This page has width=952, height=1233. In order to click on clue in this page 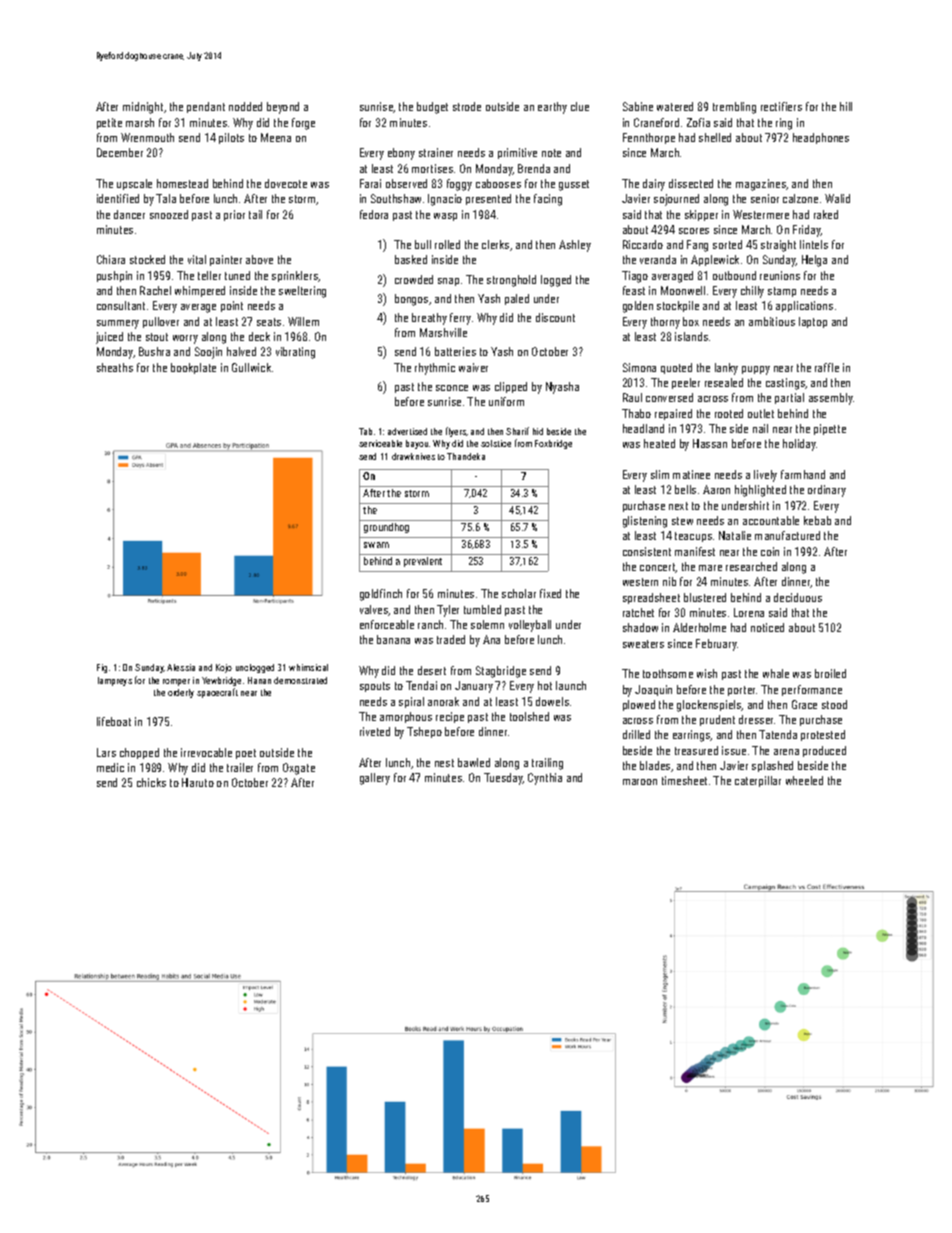, I will do `click(580, 106)`.
